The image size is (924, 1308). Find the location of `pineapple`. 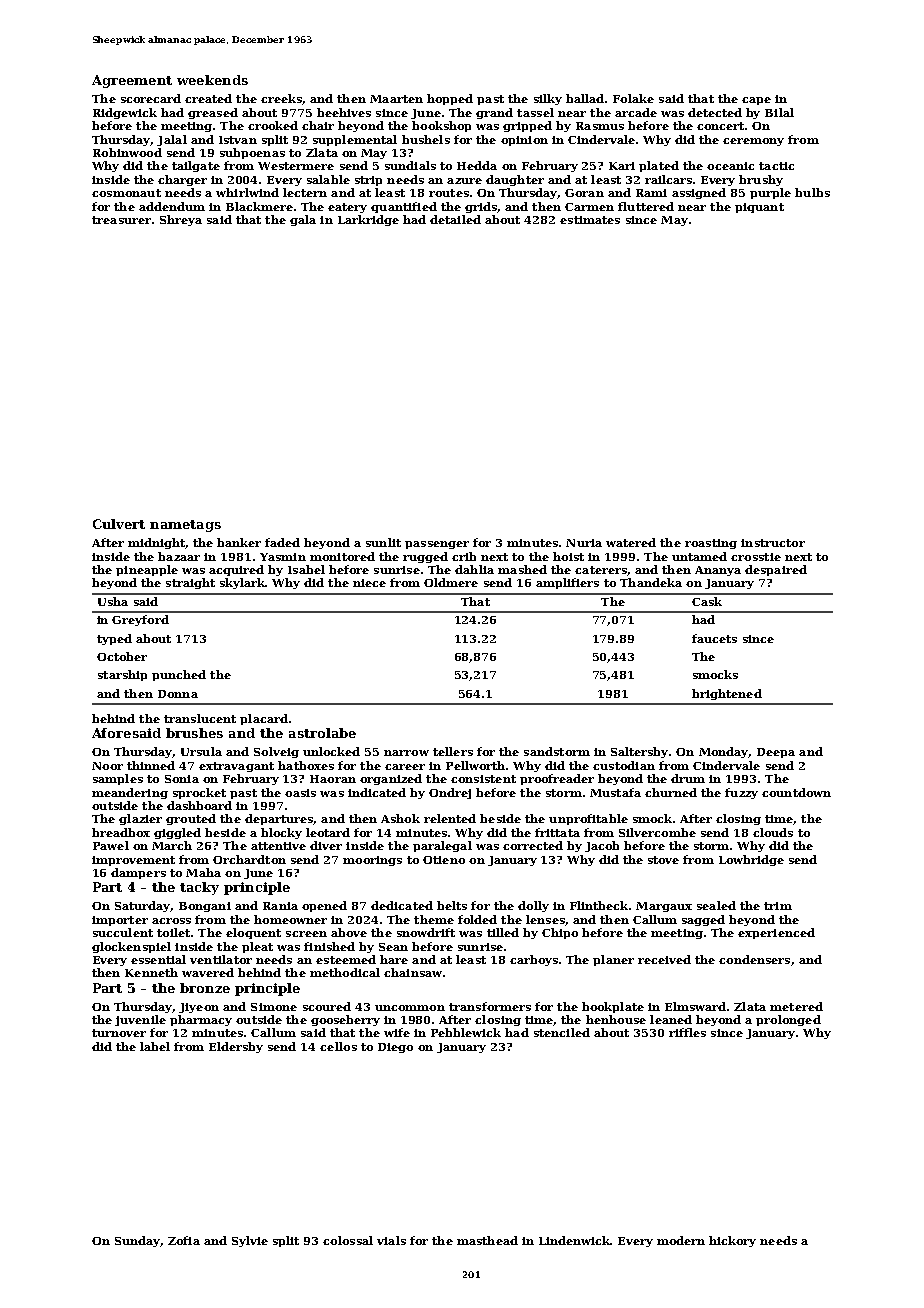

pineapple is located at coordinates (147, 570).
